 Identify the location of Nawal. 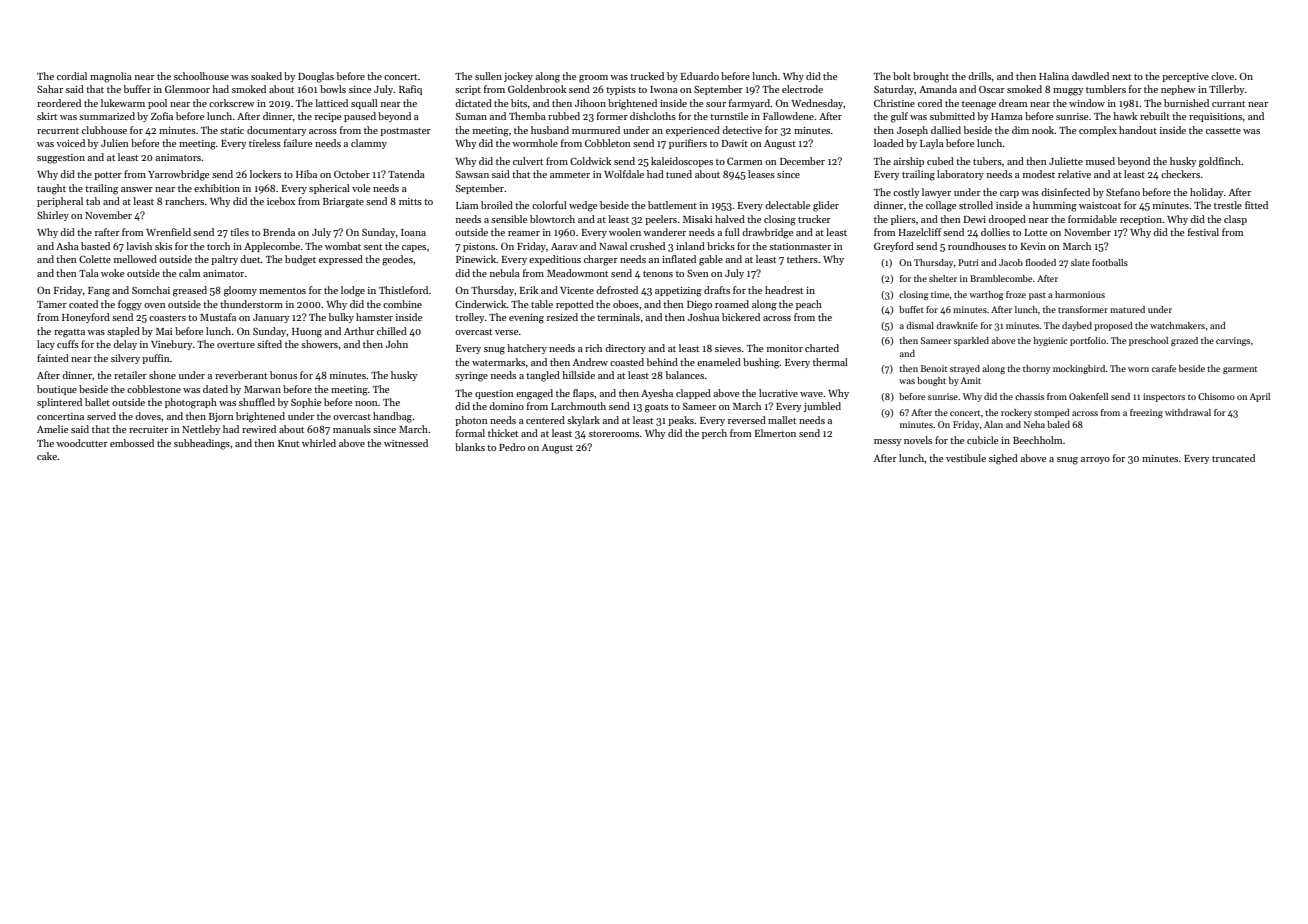
(613, 246).
